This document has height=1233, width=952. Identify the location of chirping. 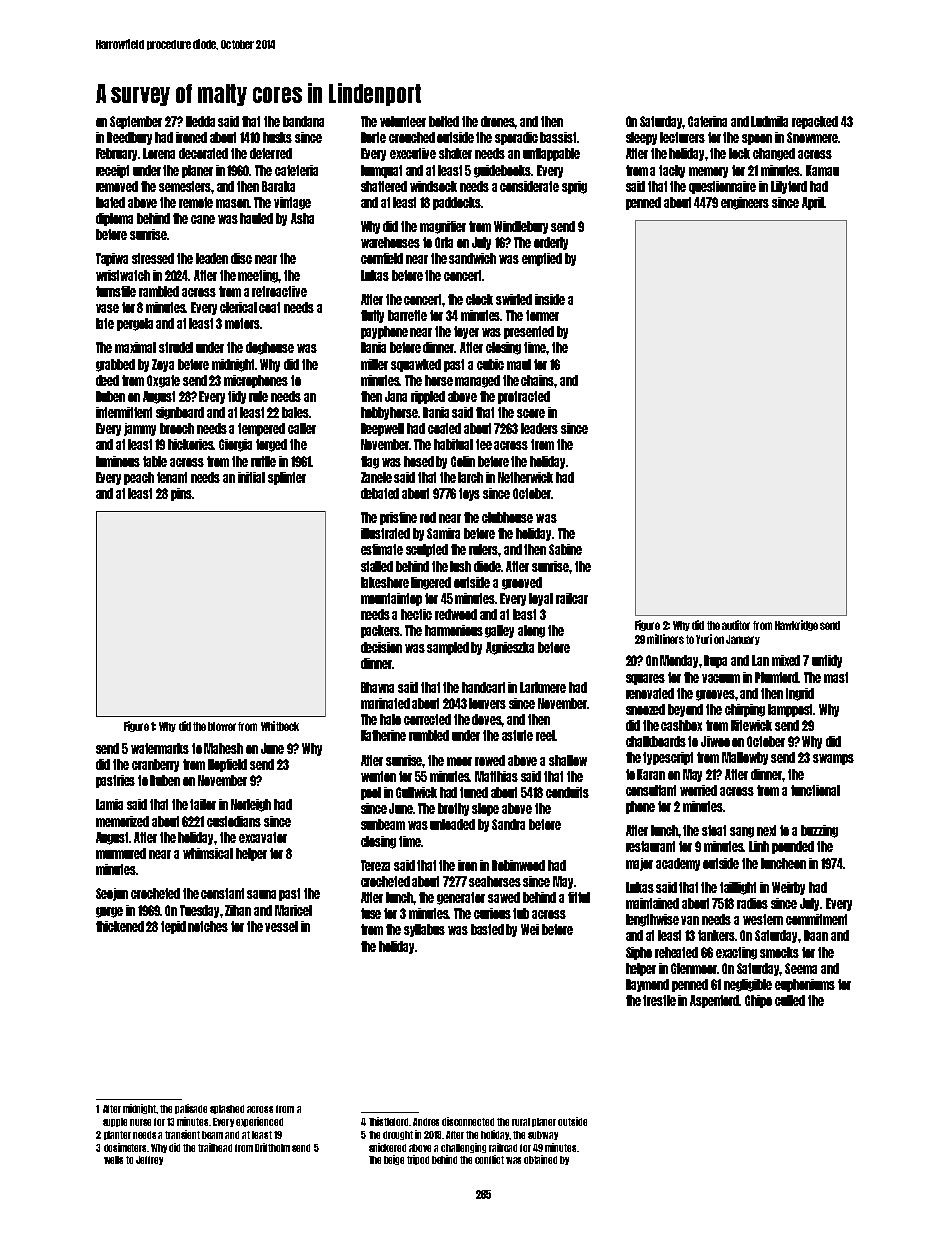
(745, 710).
